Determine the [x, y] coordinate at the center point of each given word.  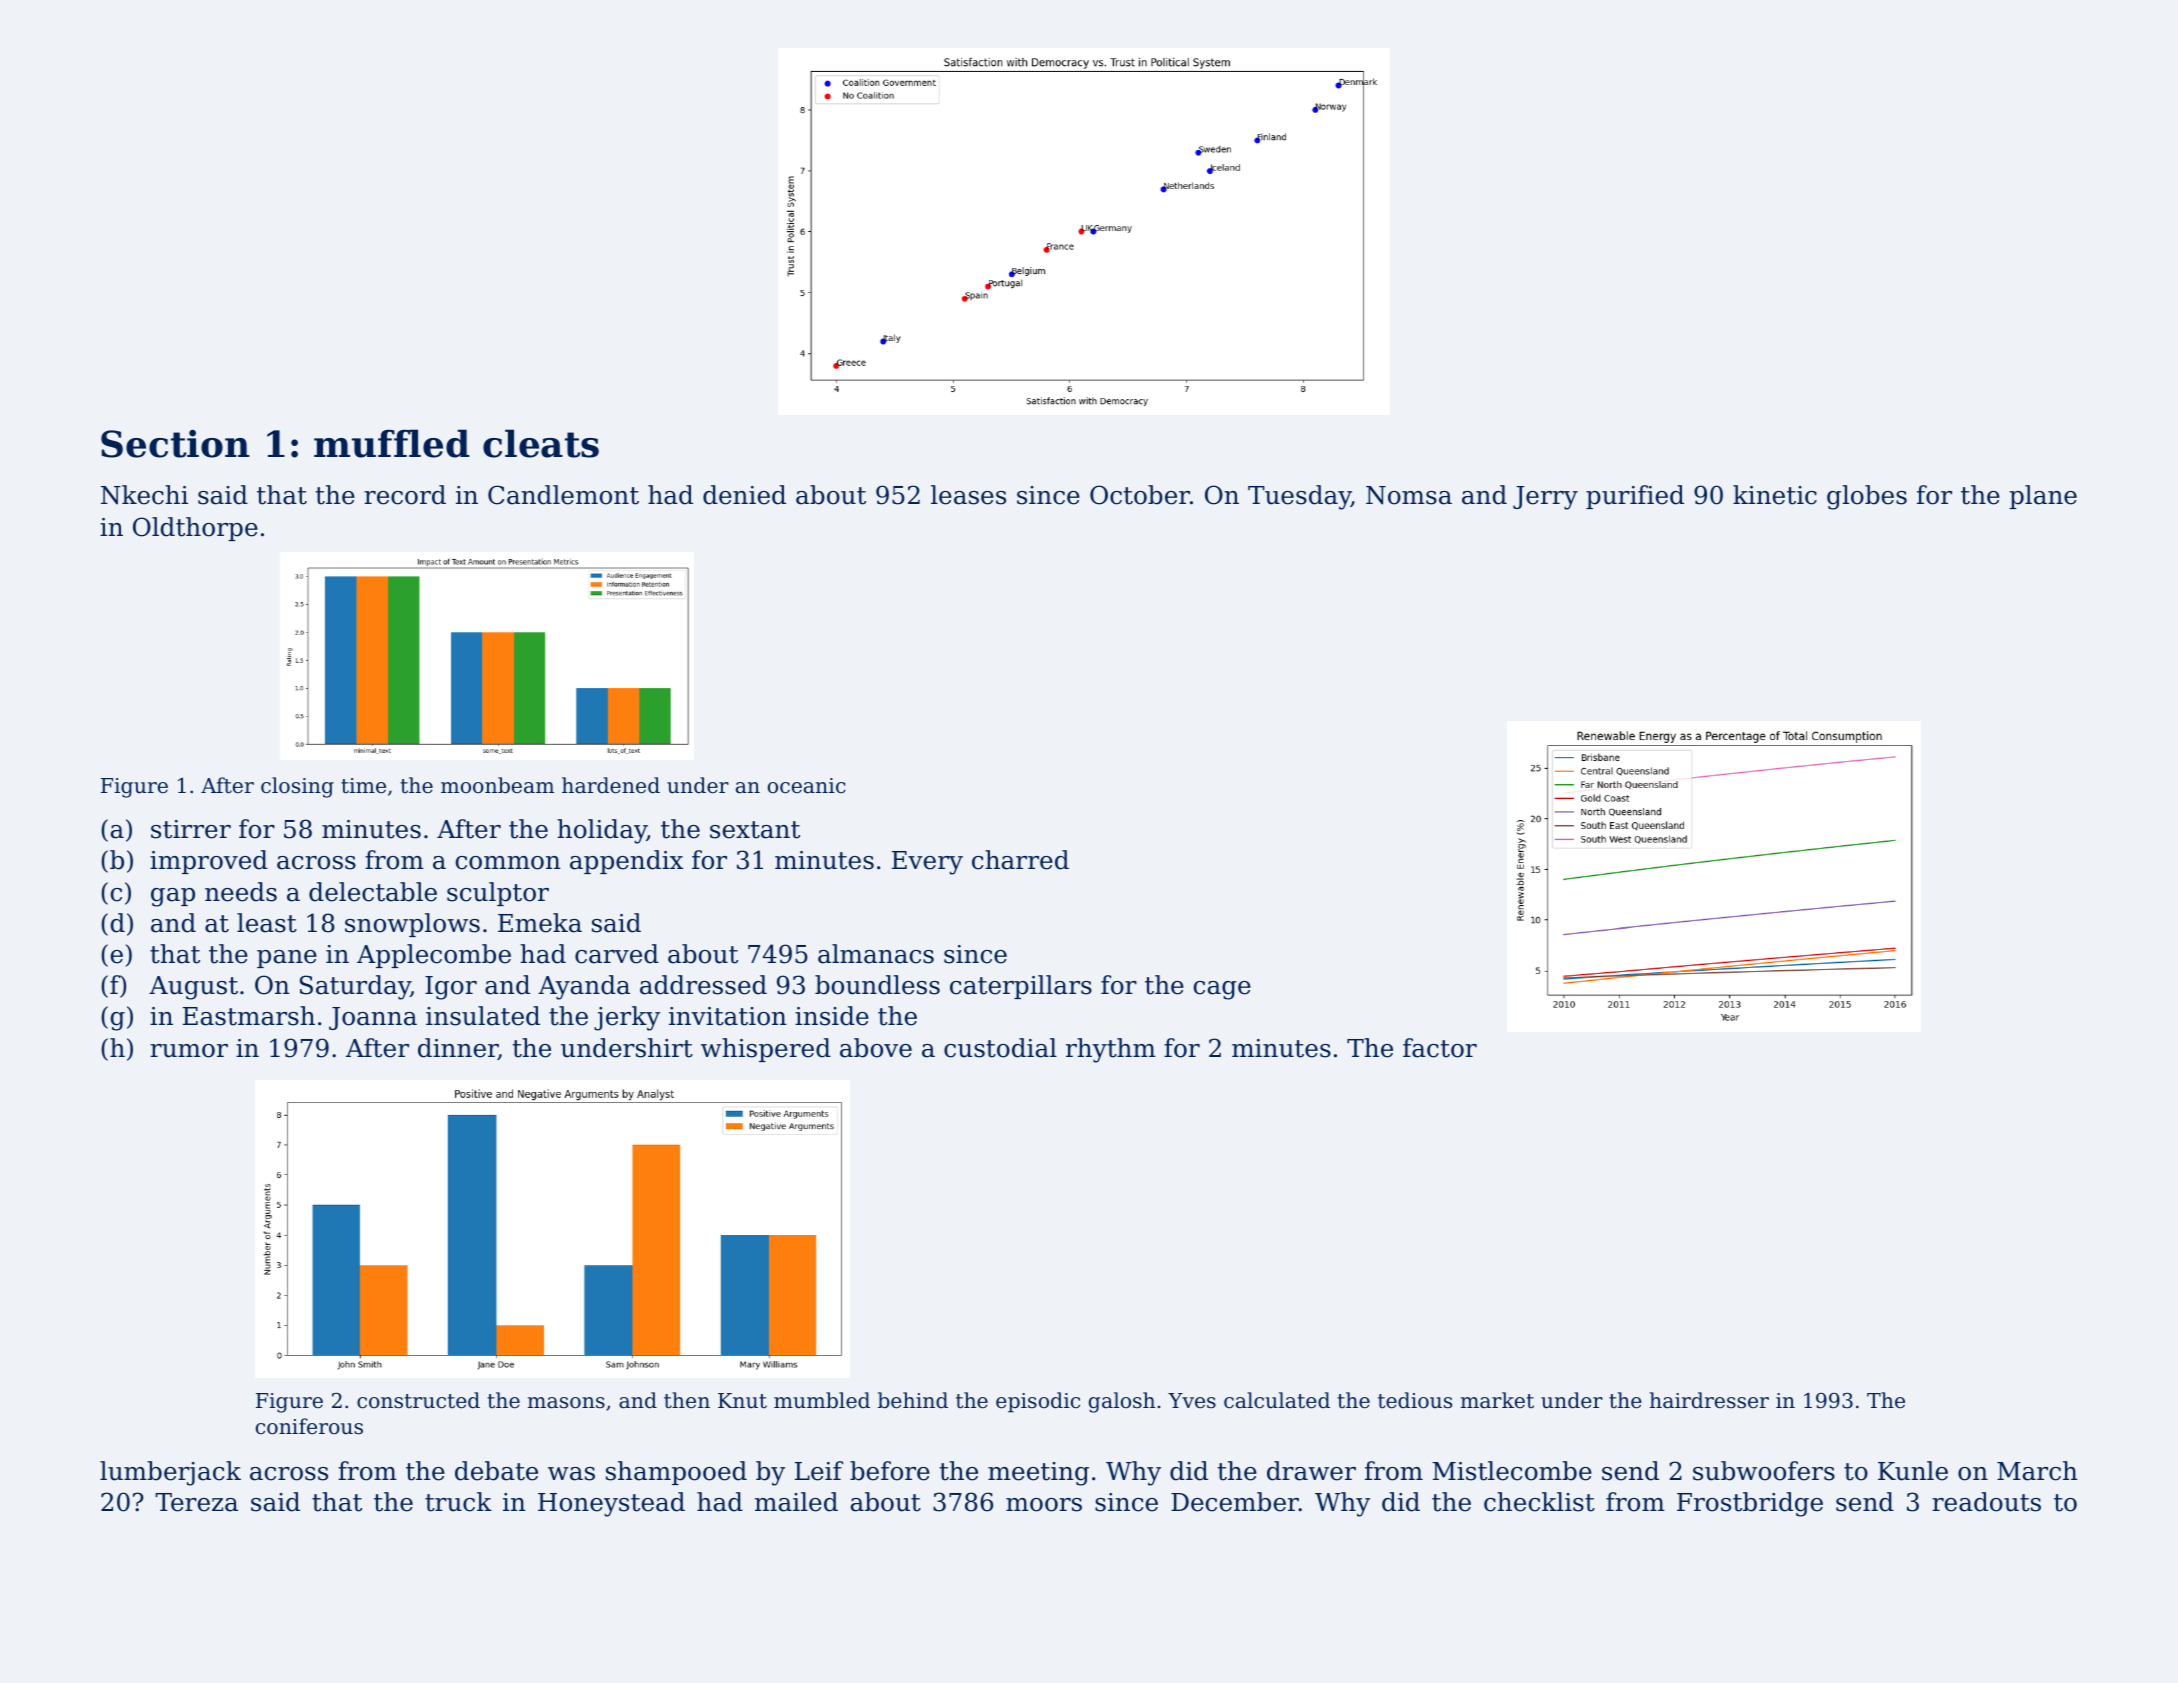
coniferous [309, 1426]
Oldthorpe [195, 529]
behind [913, 1400]
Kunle [1913, 1471]
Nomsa [1409, 495]
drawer [1311, 1471]
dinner [458, 1049]
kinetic [1775, 495]
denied [744, 495]
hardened [611, 785]
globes [1867, 497]
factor [1440, 1048]
